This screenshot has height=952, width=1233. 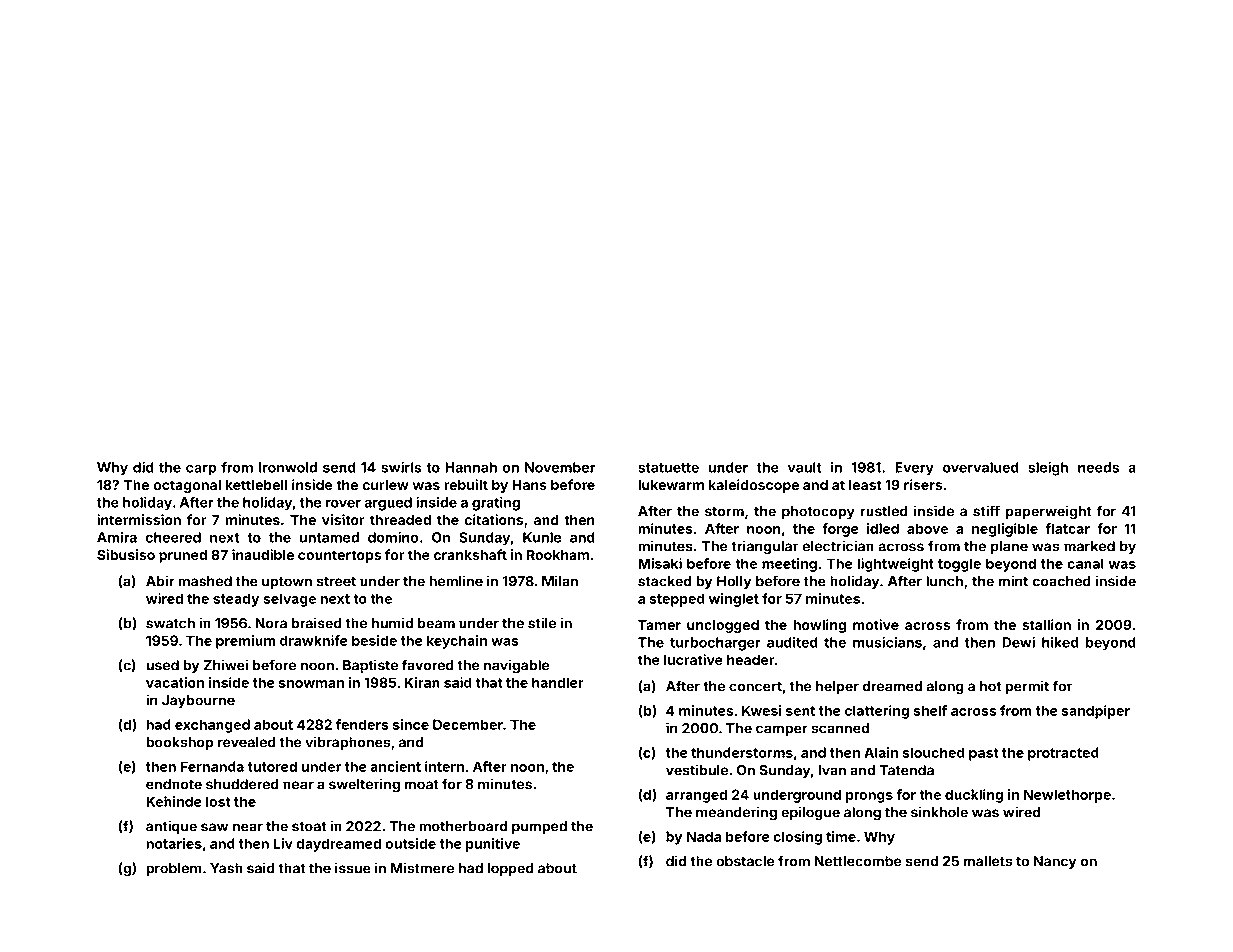 I want to click on intern, so click(x=444, y=766).
